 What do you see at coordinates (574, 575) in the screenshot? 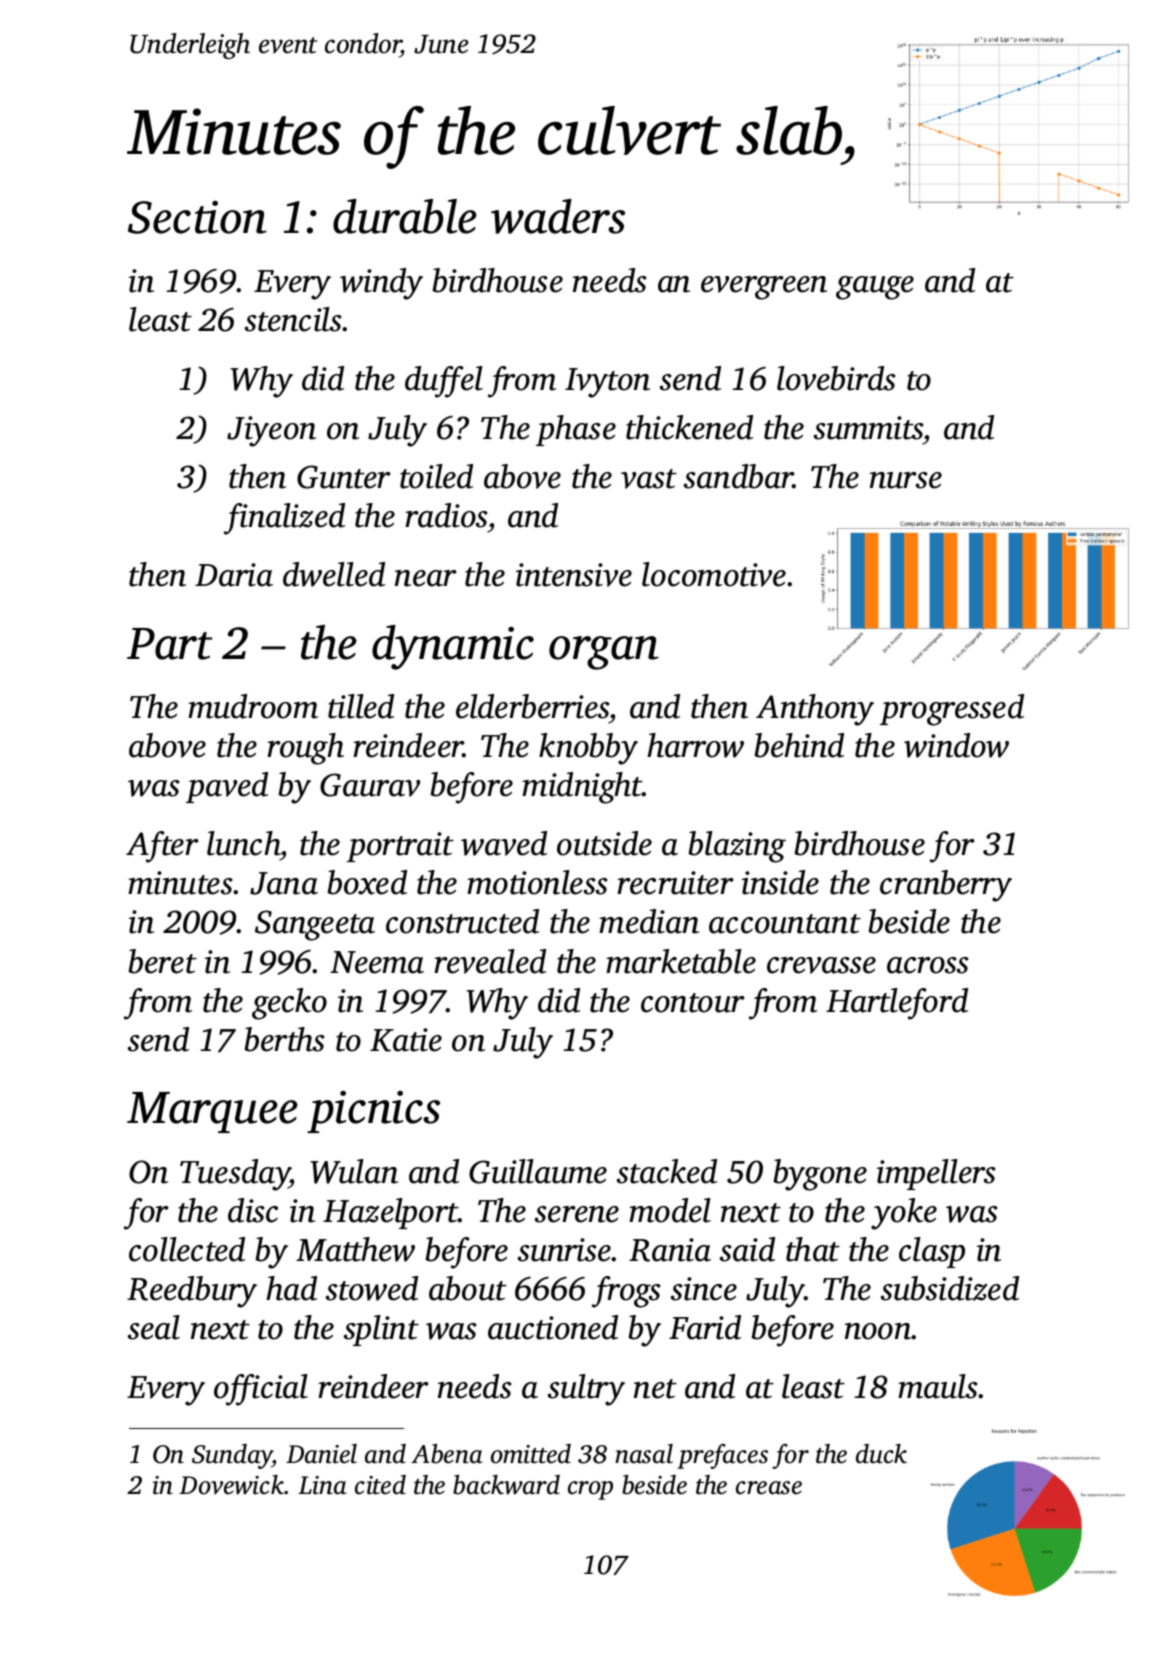
I see `intensive` at bounding box center [574, 575].
